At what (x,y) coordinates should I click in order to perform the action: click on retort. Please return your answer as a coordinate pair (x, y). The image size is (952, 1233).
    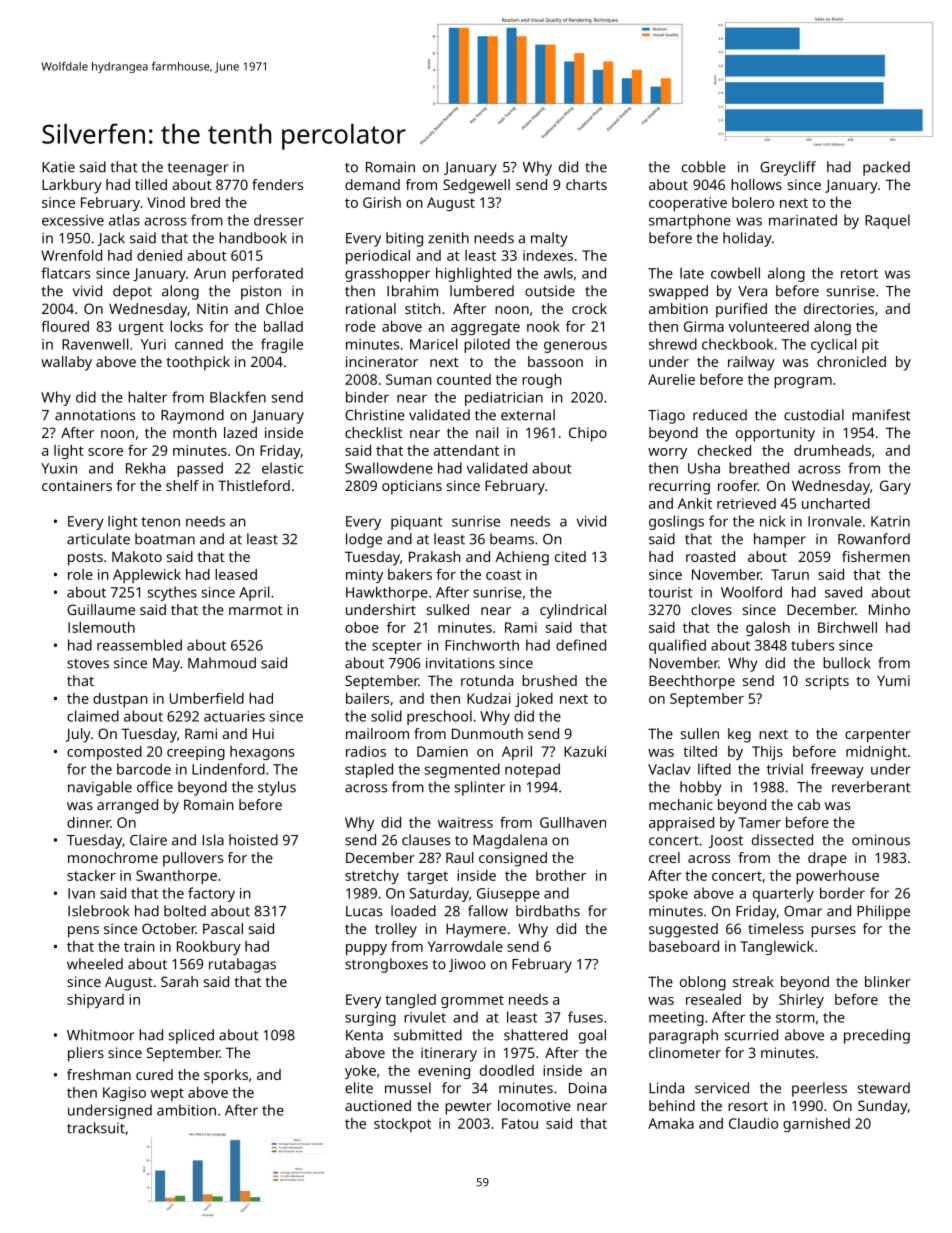
    Looking at the image, I should click on (859, 274).
